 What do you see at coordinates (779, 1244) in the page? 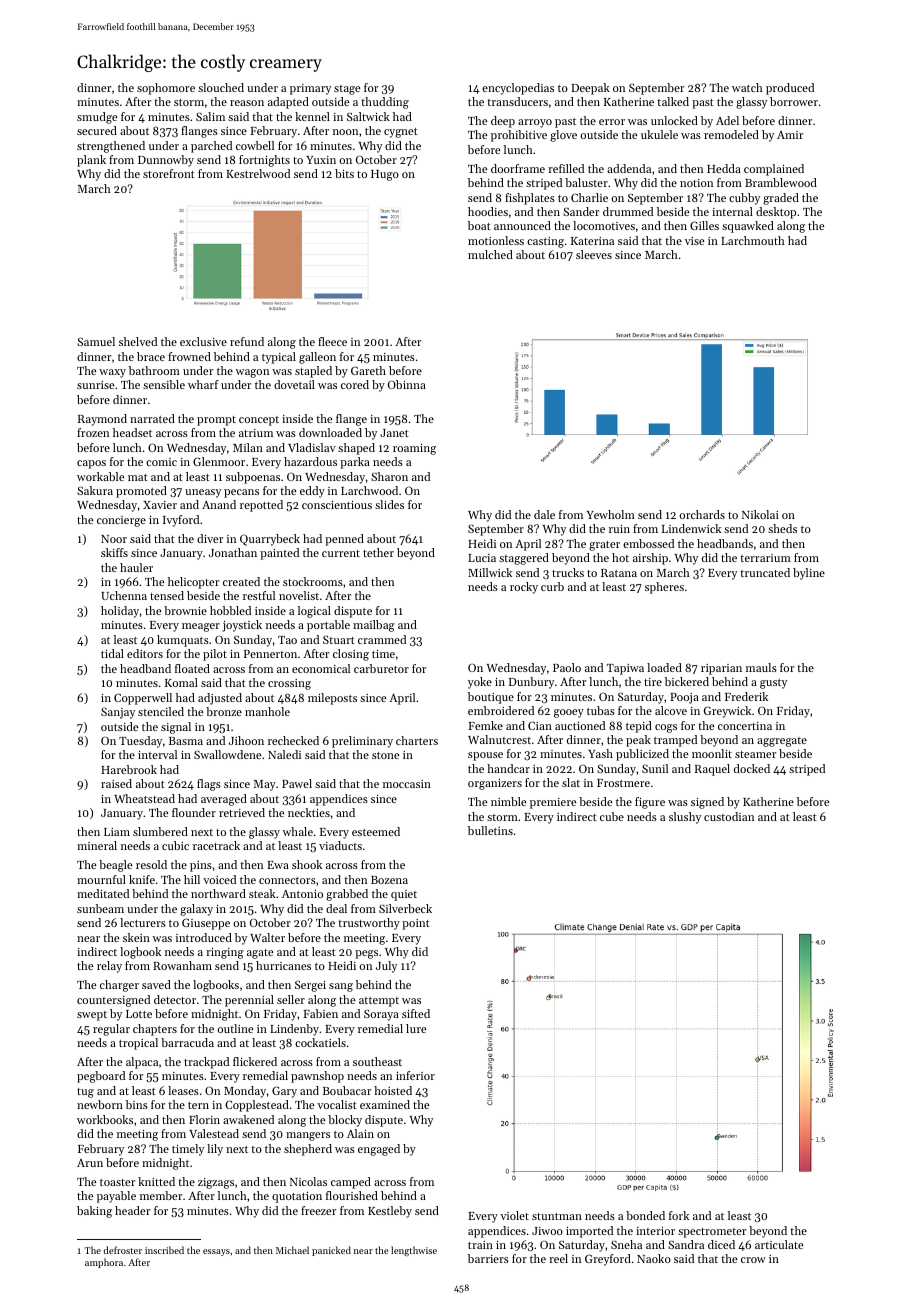
I see `articulate` at bounding box center [779, 1244].
